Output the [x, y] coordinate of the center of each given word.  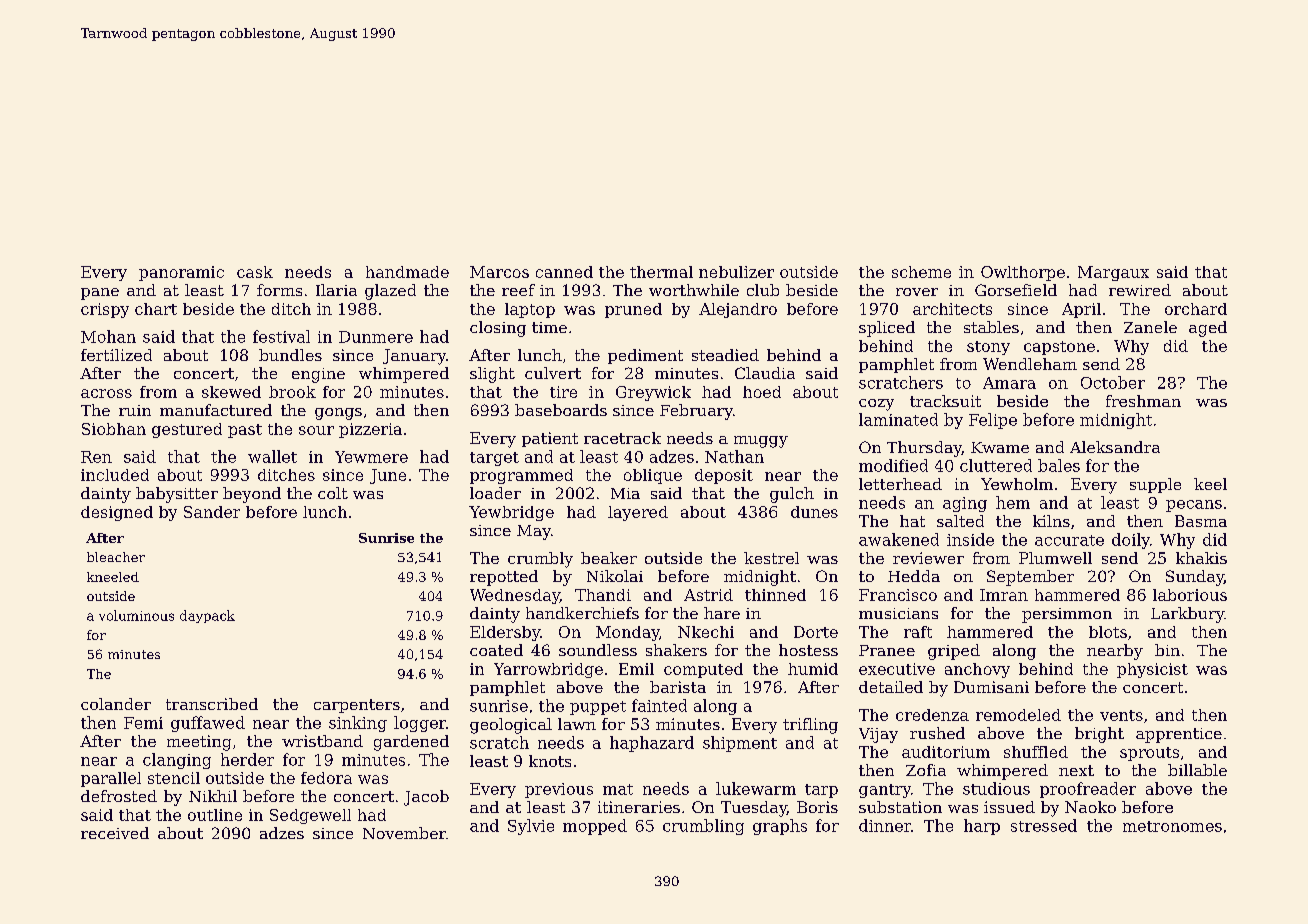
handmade [407, 272]
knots [550, 761]
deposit [724, 476]
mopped [595, 827]
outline [215, 815]
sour [316, 430]
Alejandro [738, 310]
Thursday [924, 449]
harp [982, 827]
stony [988, 348]
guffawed [208, 724]
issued [1009, 807]
